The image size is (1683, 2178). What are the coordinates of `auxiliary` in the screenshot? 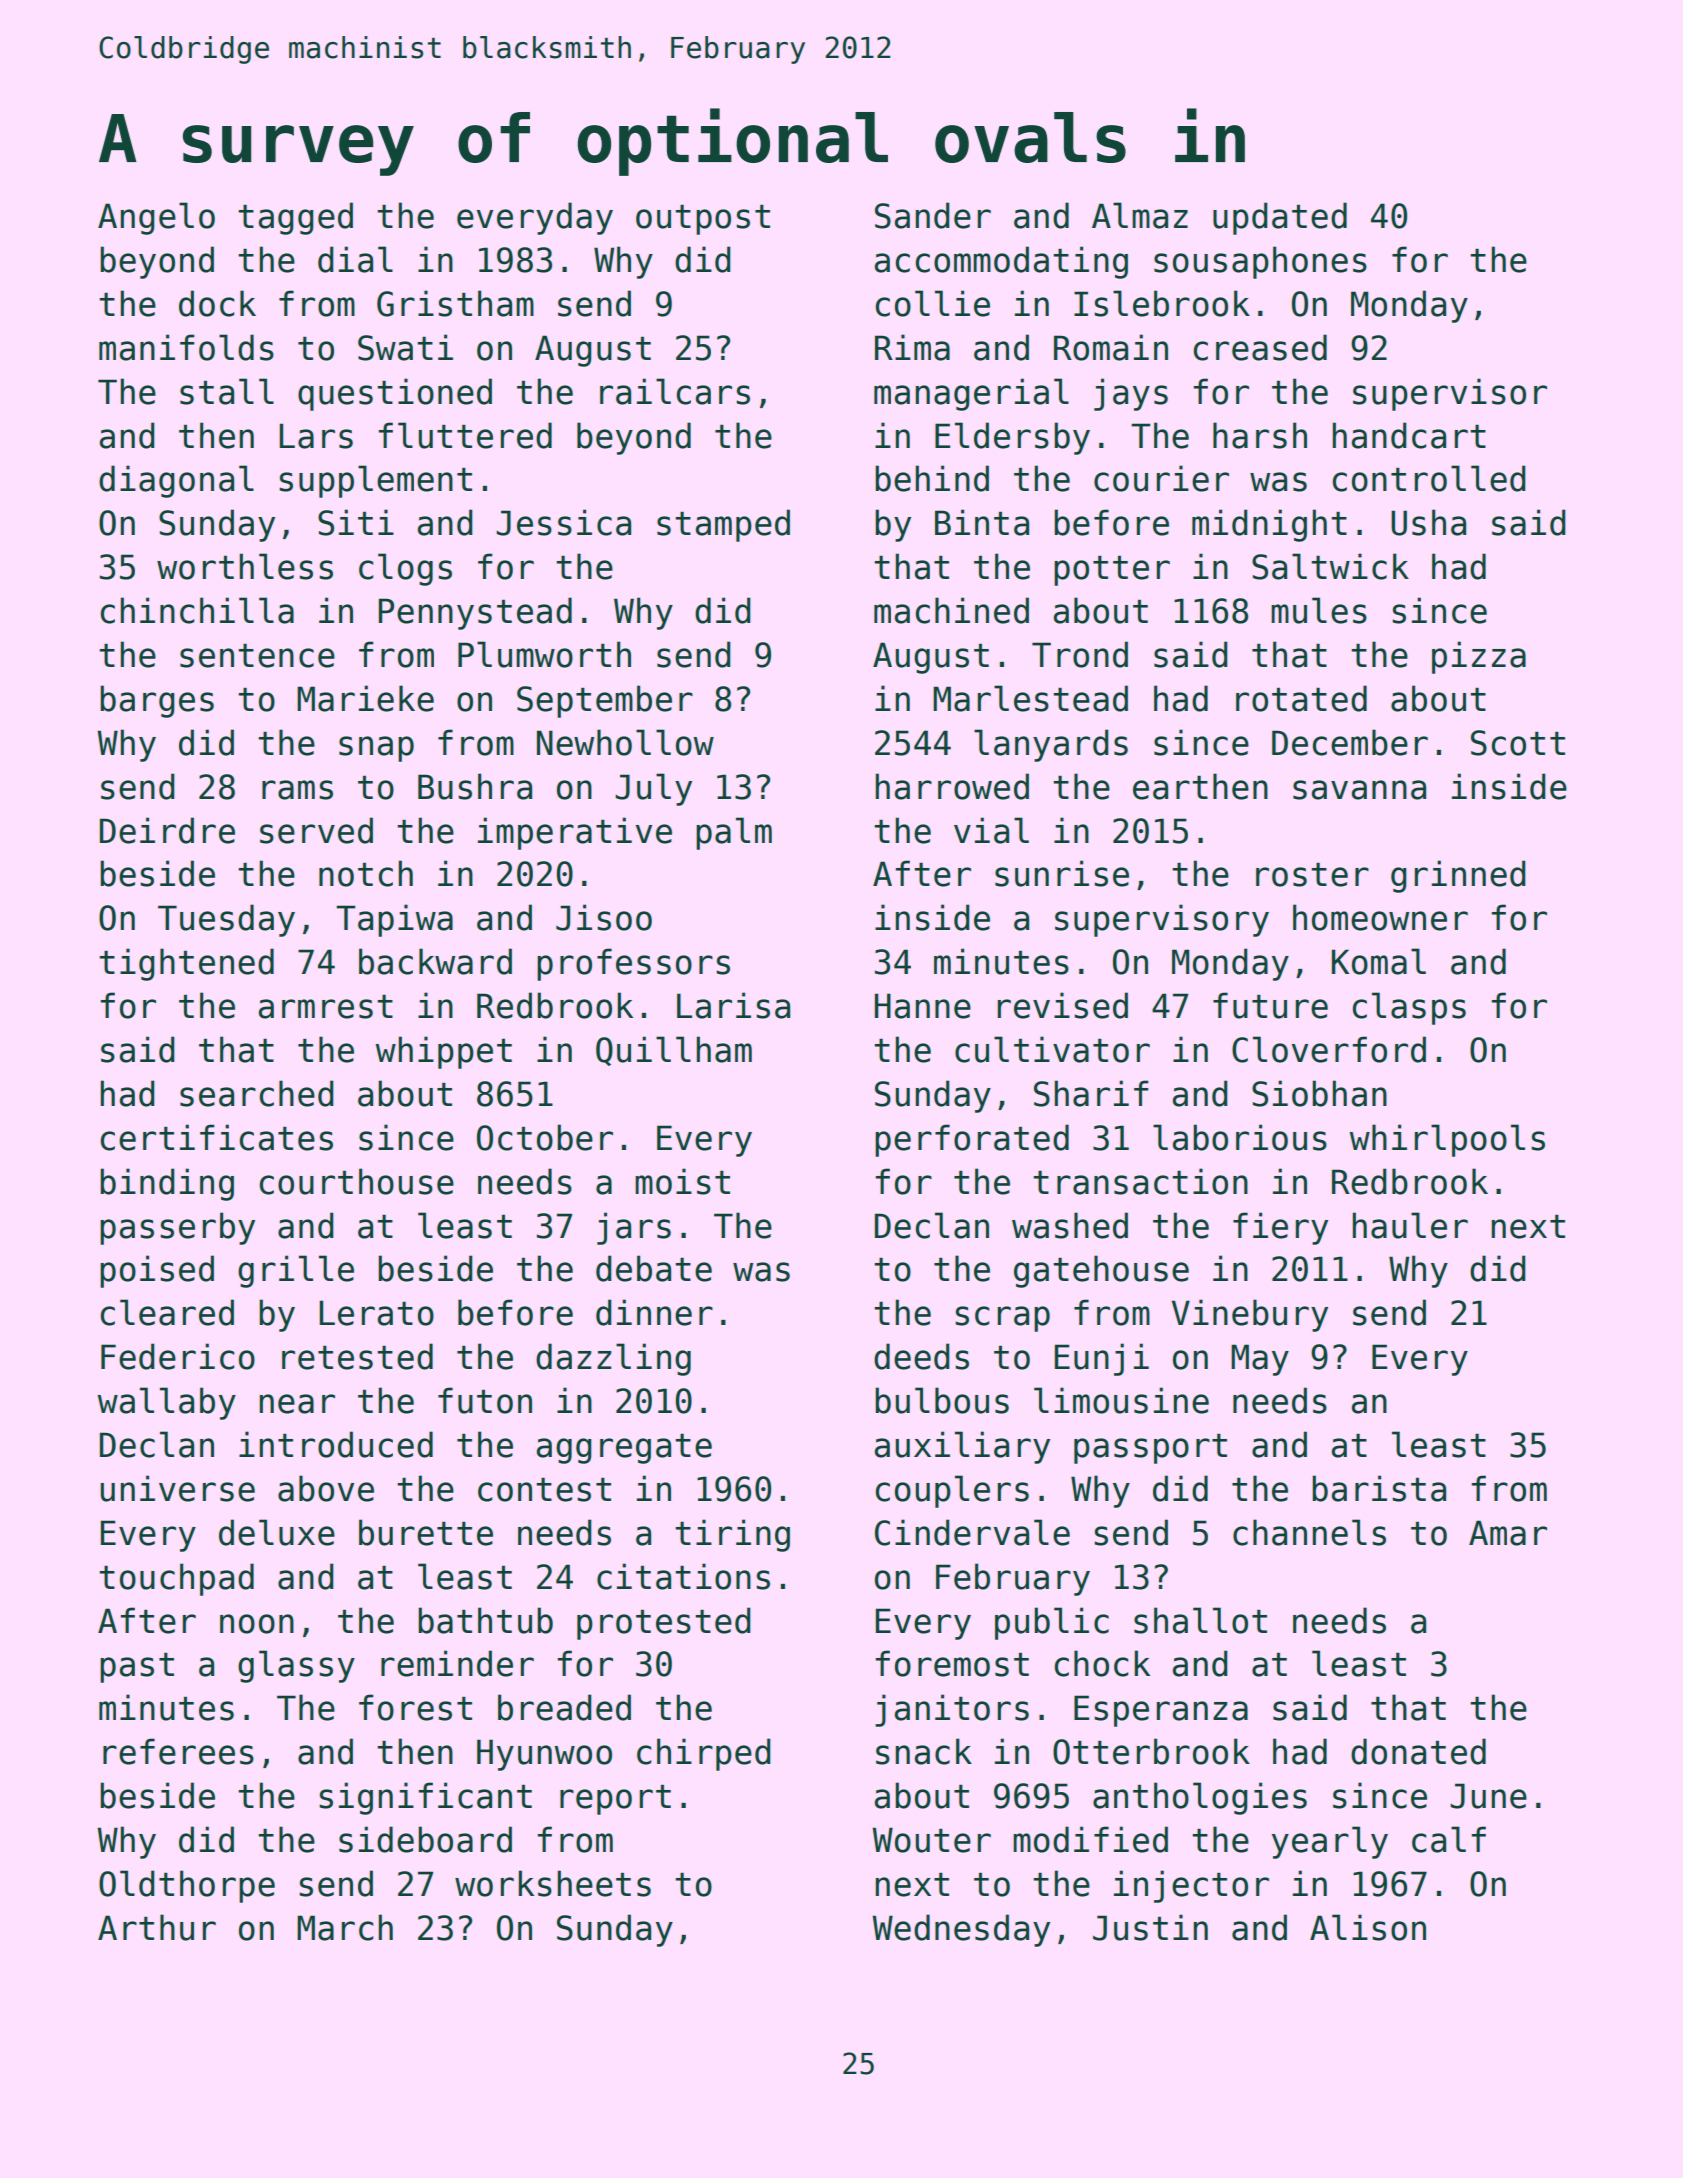 It's located at (962, 1447).
